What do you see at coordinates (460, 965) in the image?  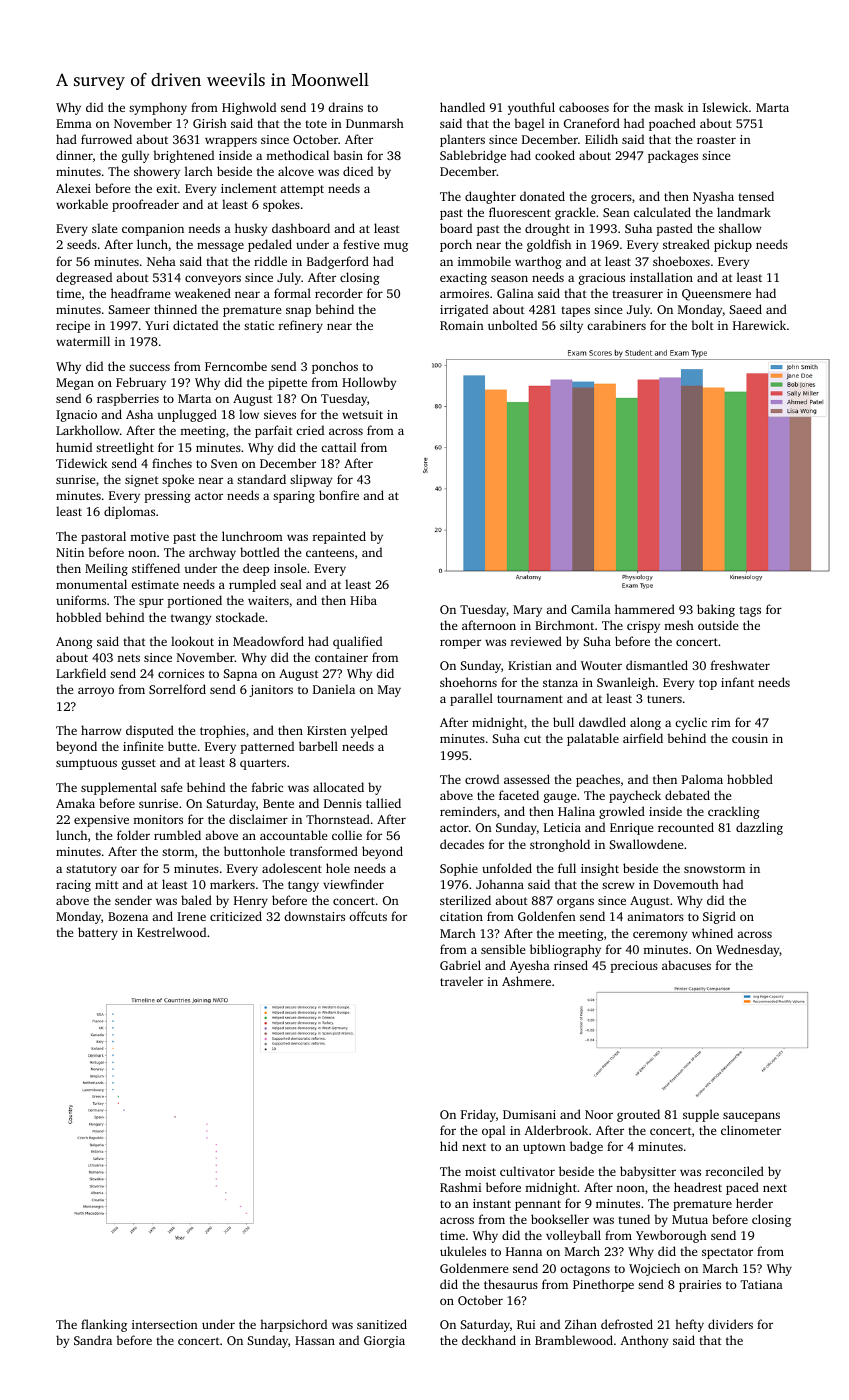 I see `Gabriel` at bounding box center [460, 965].
